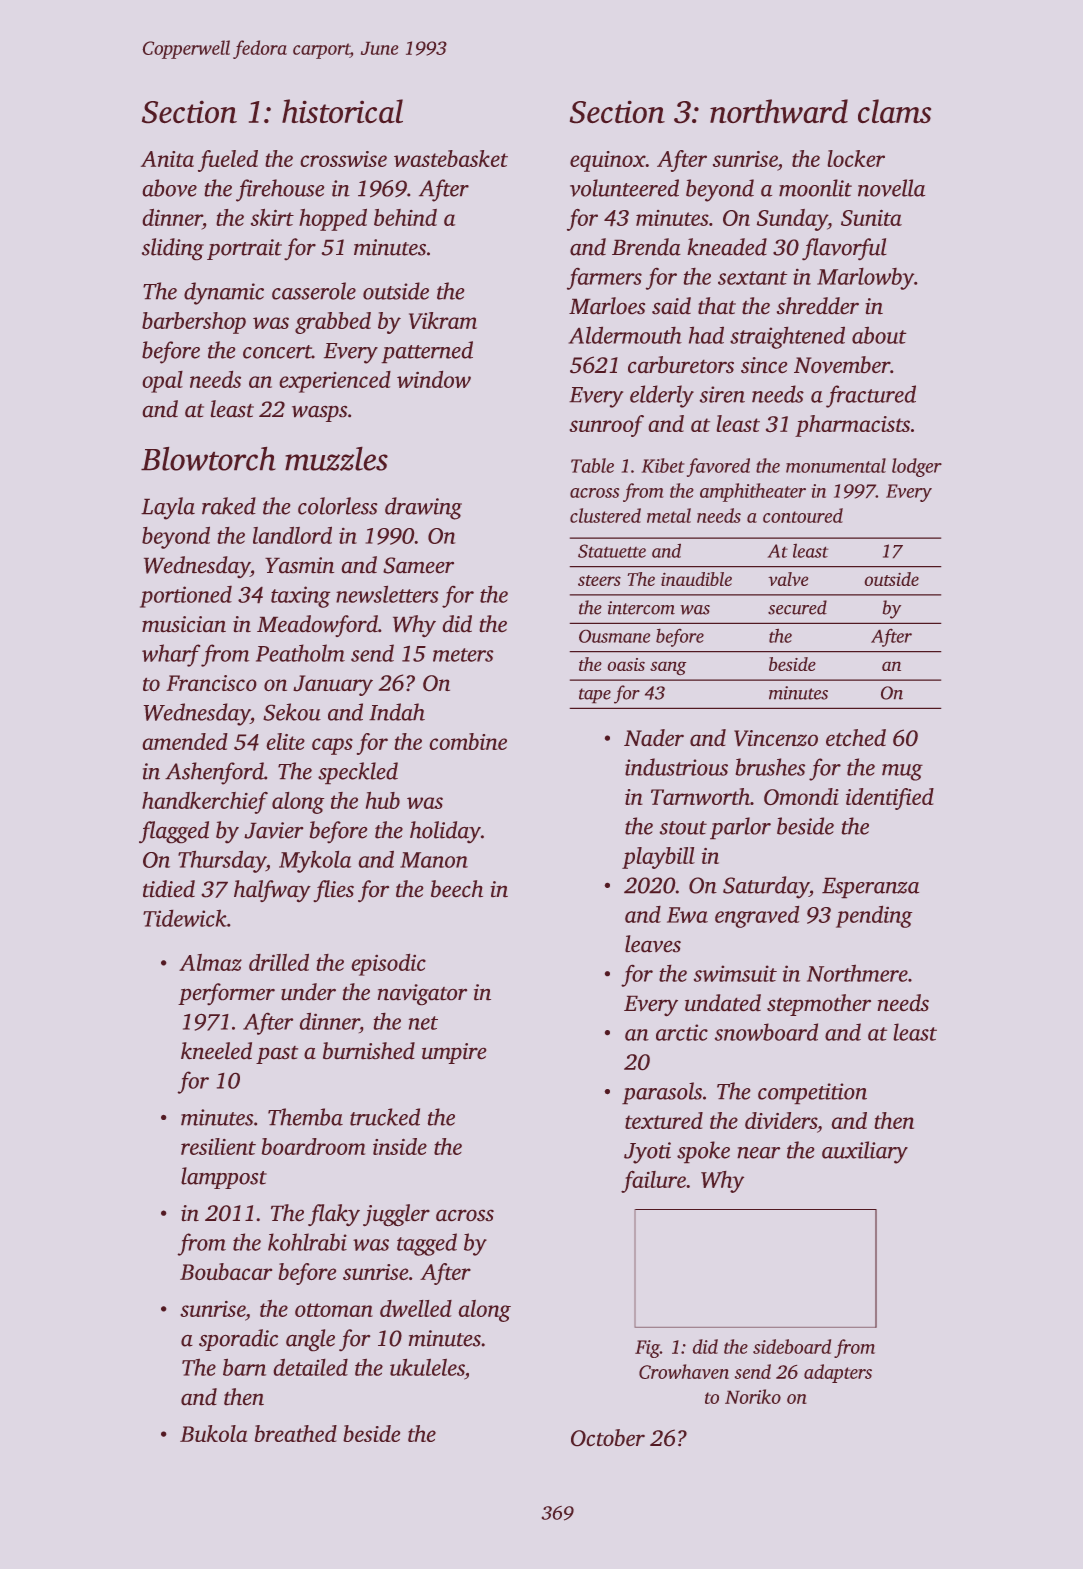 The height and width of the document is (1569, 1083). I want to click on Anita, so click(167, 159).
